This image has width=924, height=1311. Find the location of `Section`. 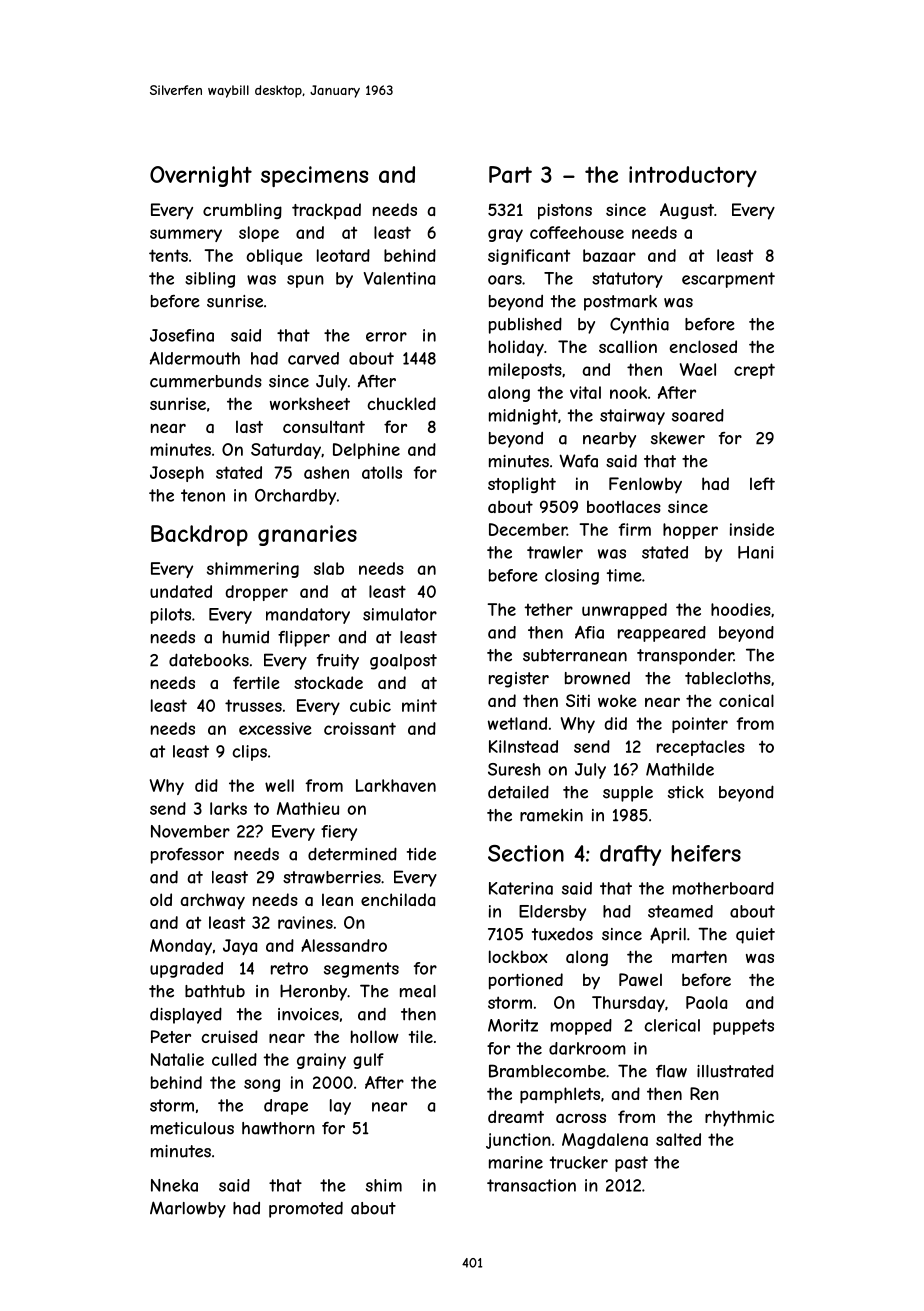

Section is located at coordinates (526, 853).
